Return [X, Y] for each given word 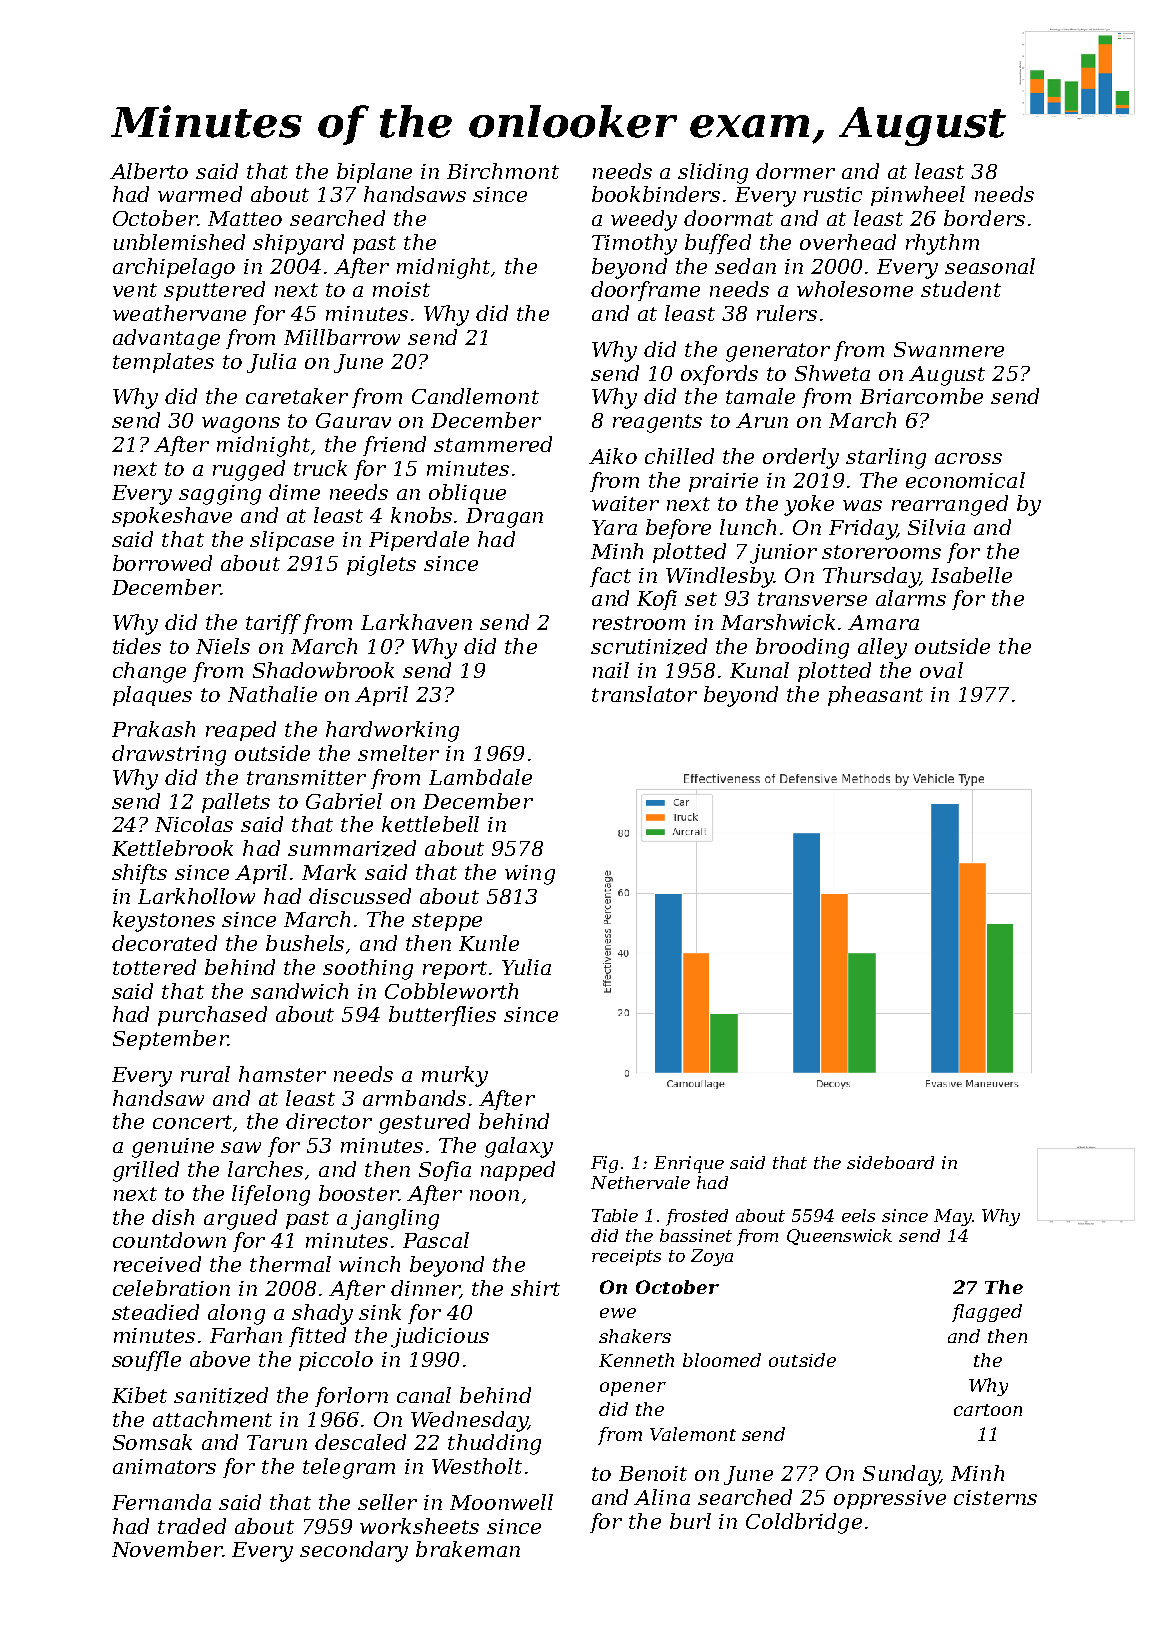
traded [192, 1526]
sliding [713, 173]
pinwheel [918, 196]
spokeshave [172, 517]
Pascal [436, 1240]
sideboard [890, 1162]
